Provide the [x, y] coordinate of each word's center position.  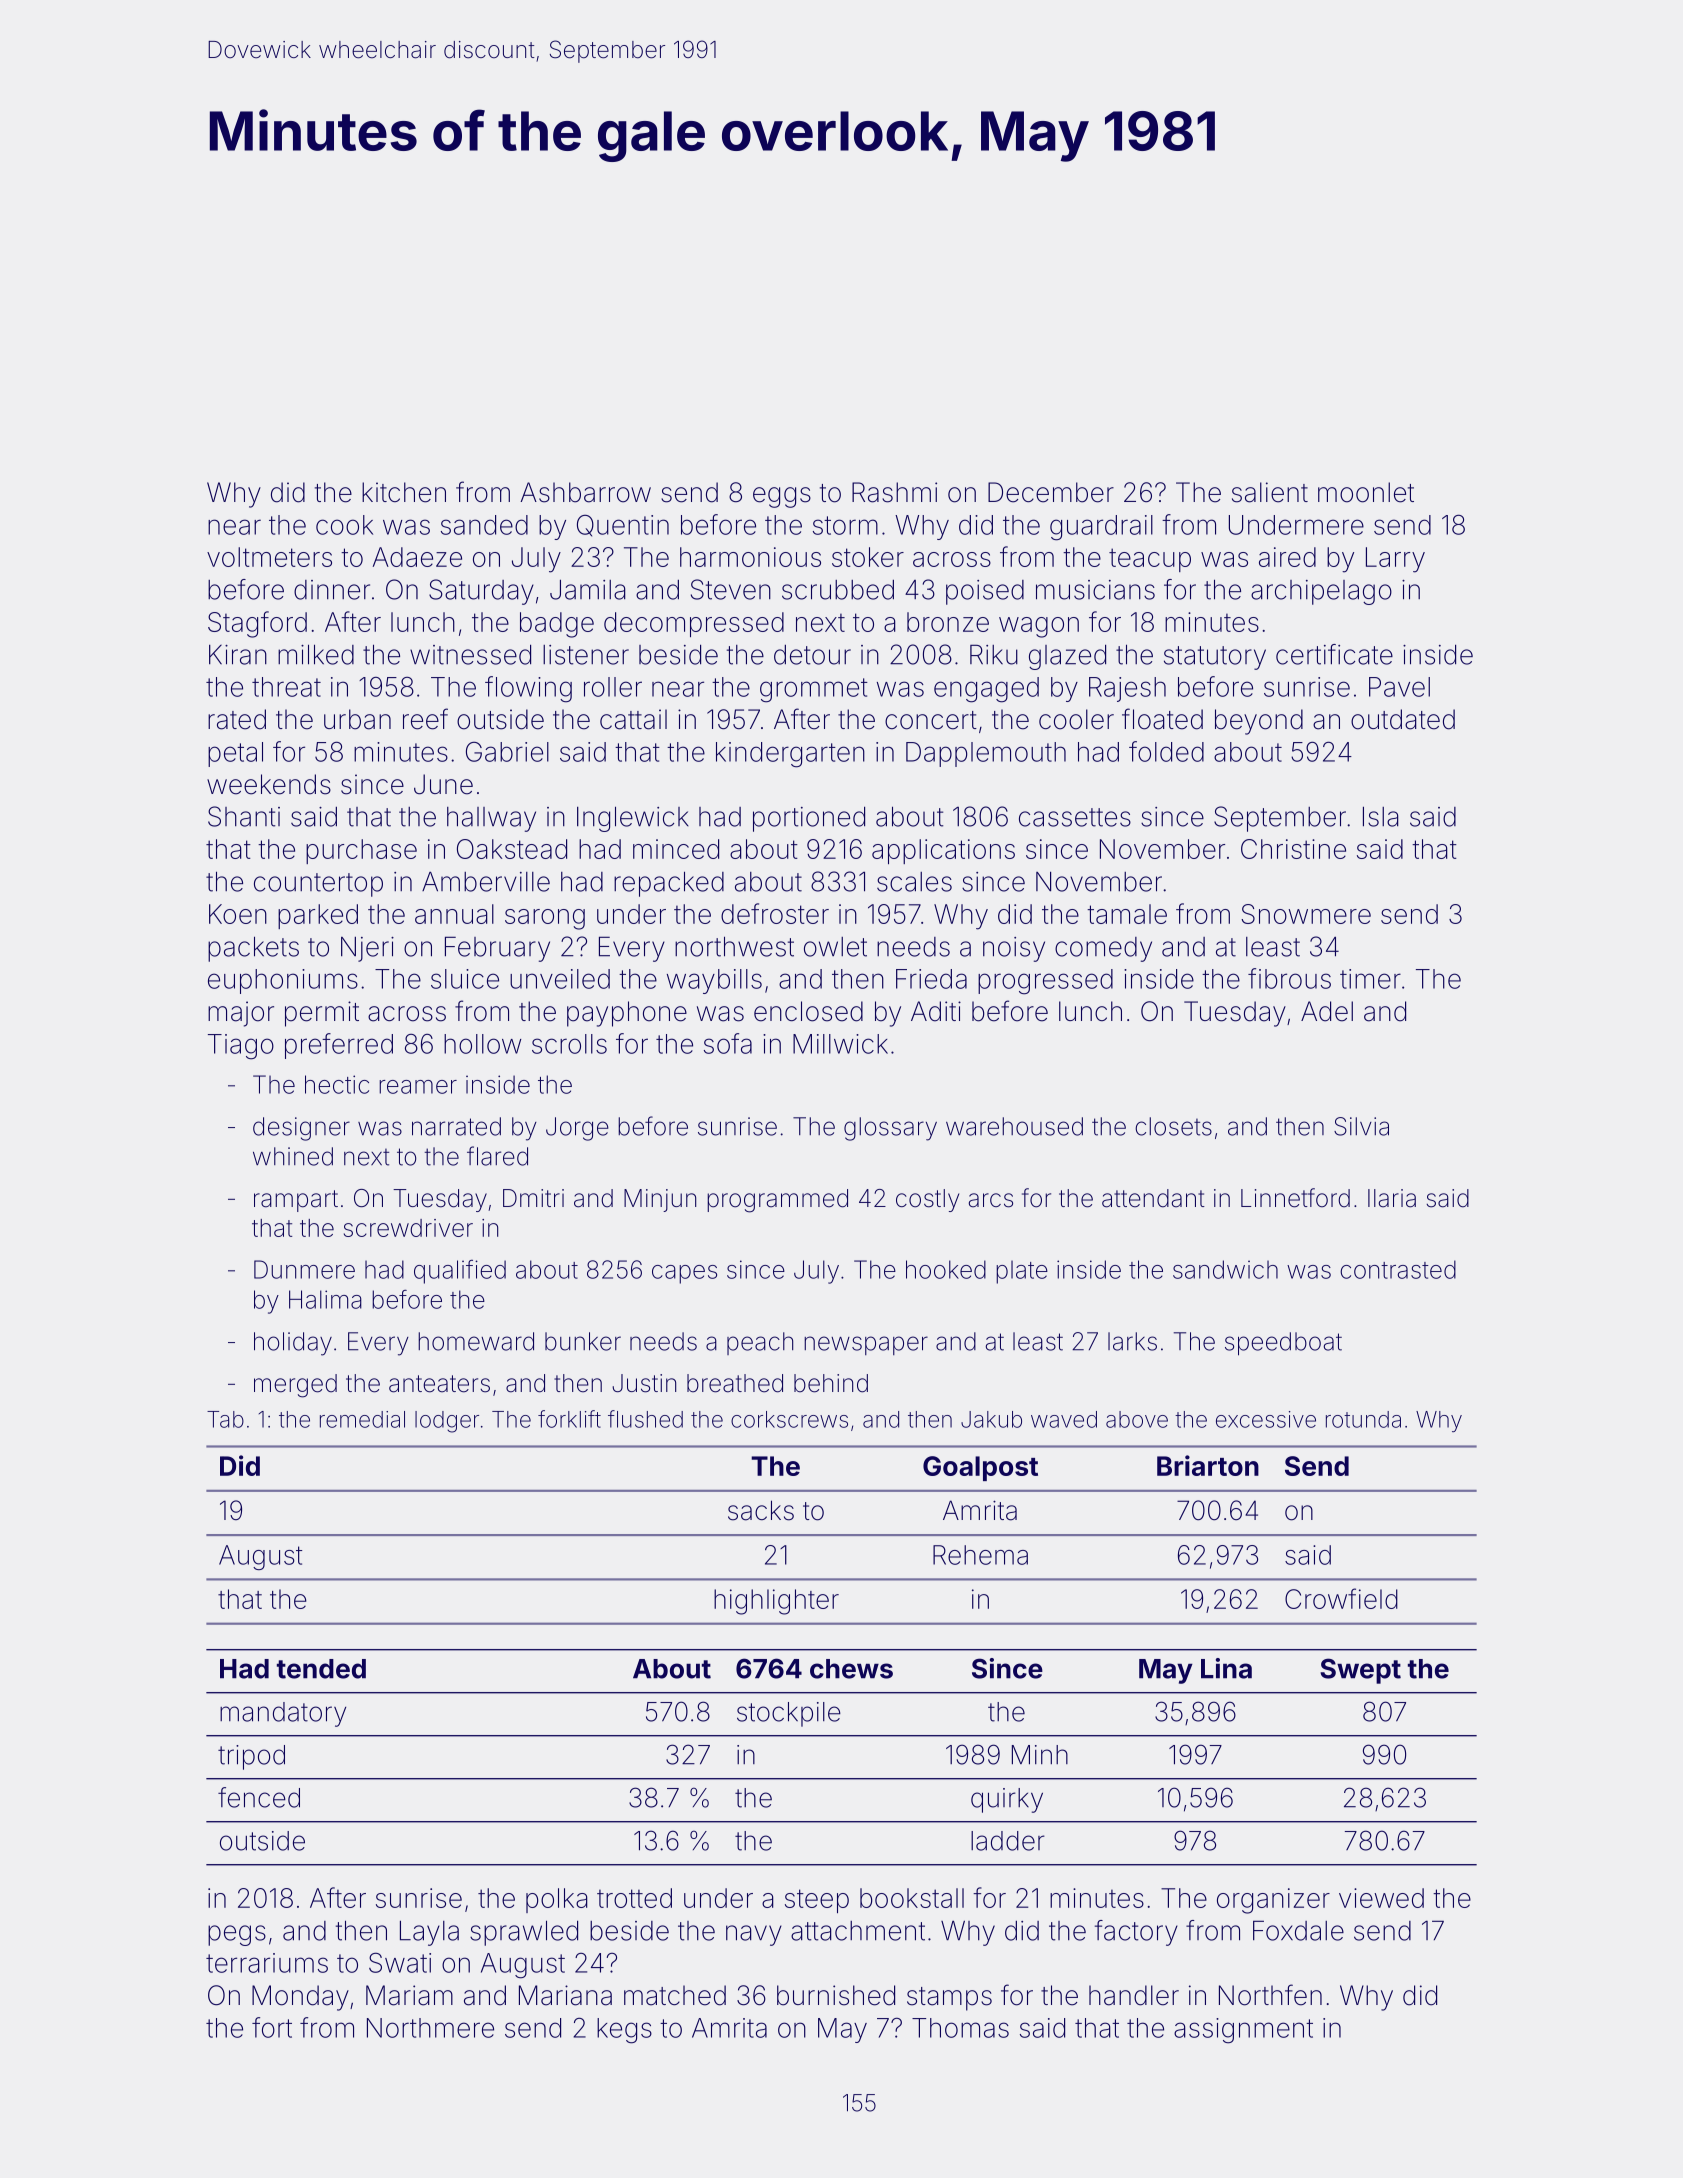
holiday [293, 1344]
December [1051, 492]
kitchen [404, 492]
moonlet [1366, 492]
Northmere [430, 2028]
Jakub [991, 1419]
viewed [1381, 1898]
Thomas [960, 2028]
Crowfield [1341, 1598]
